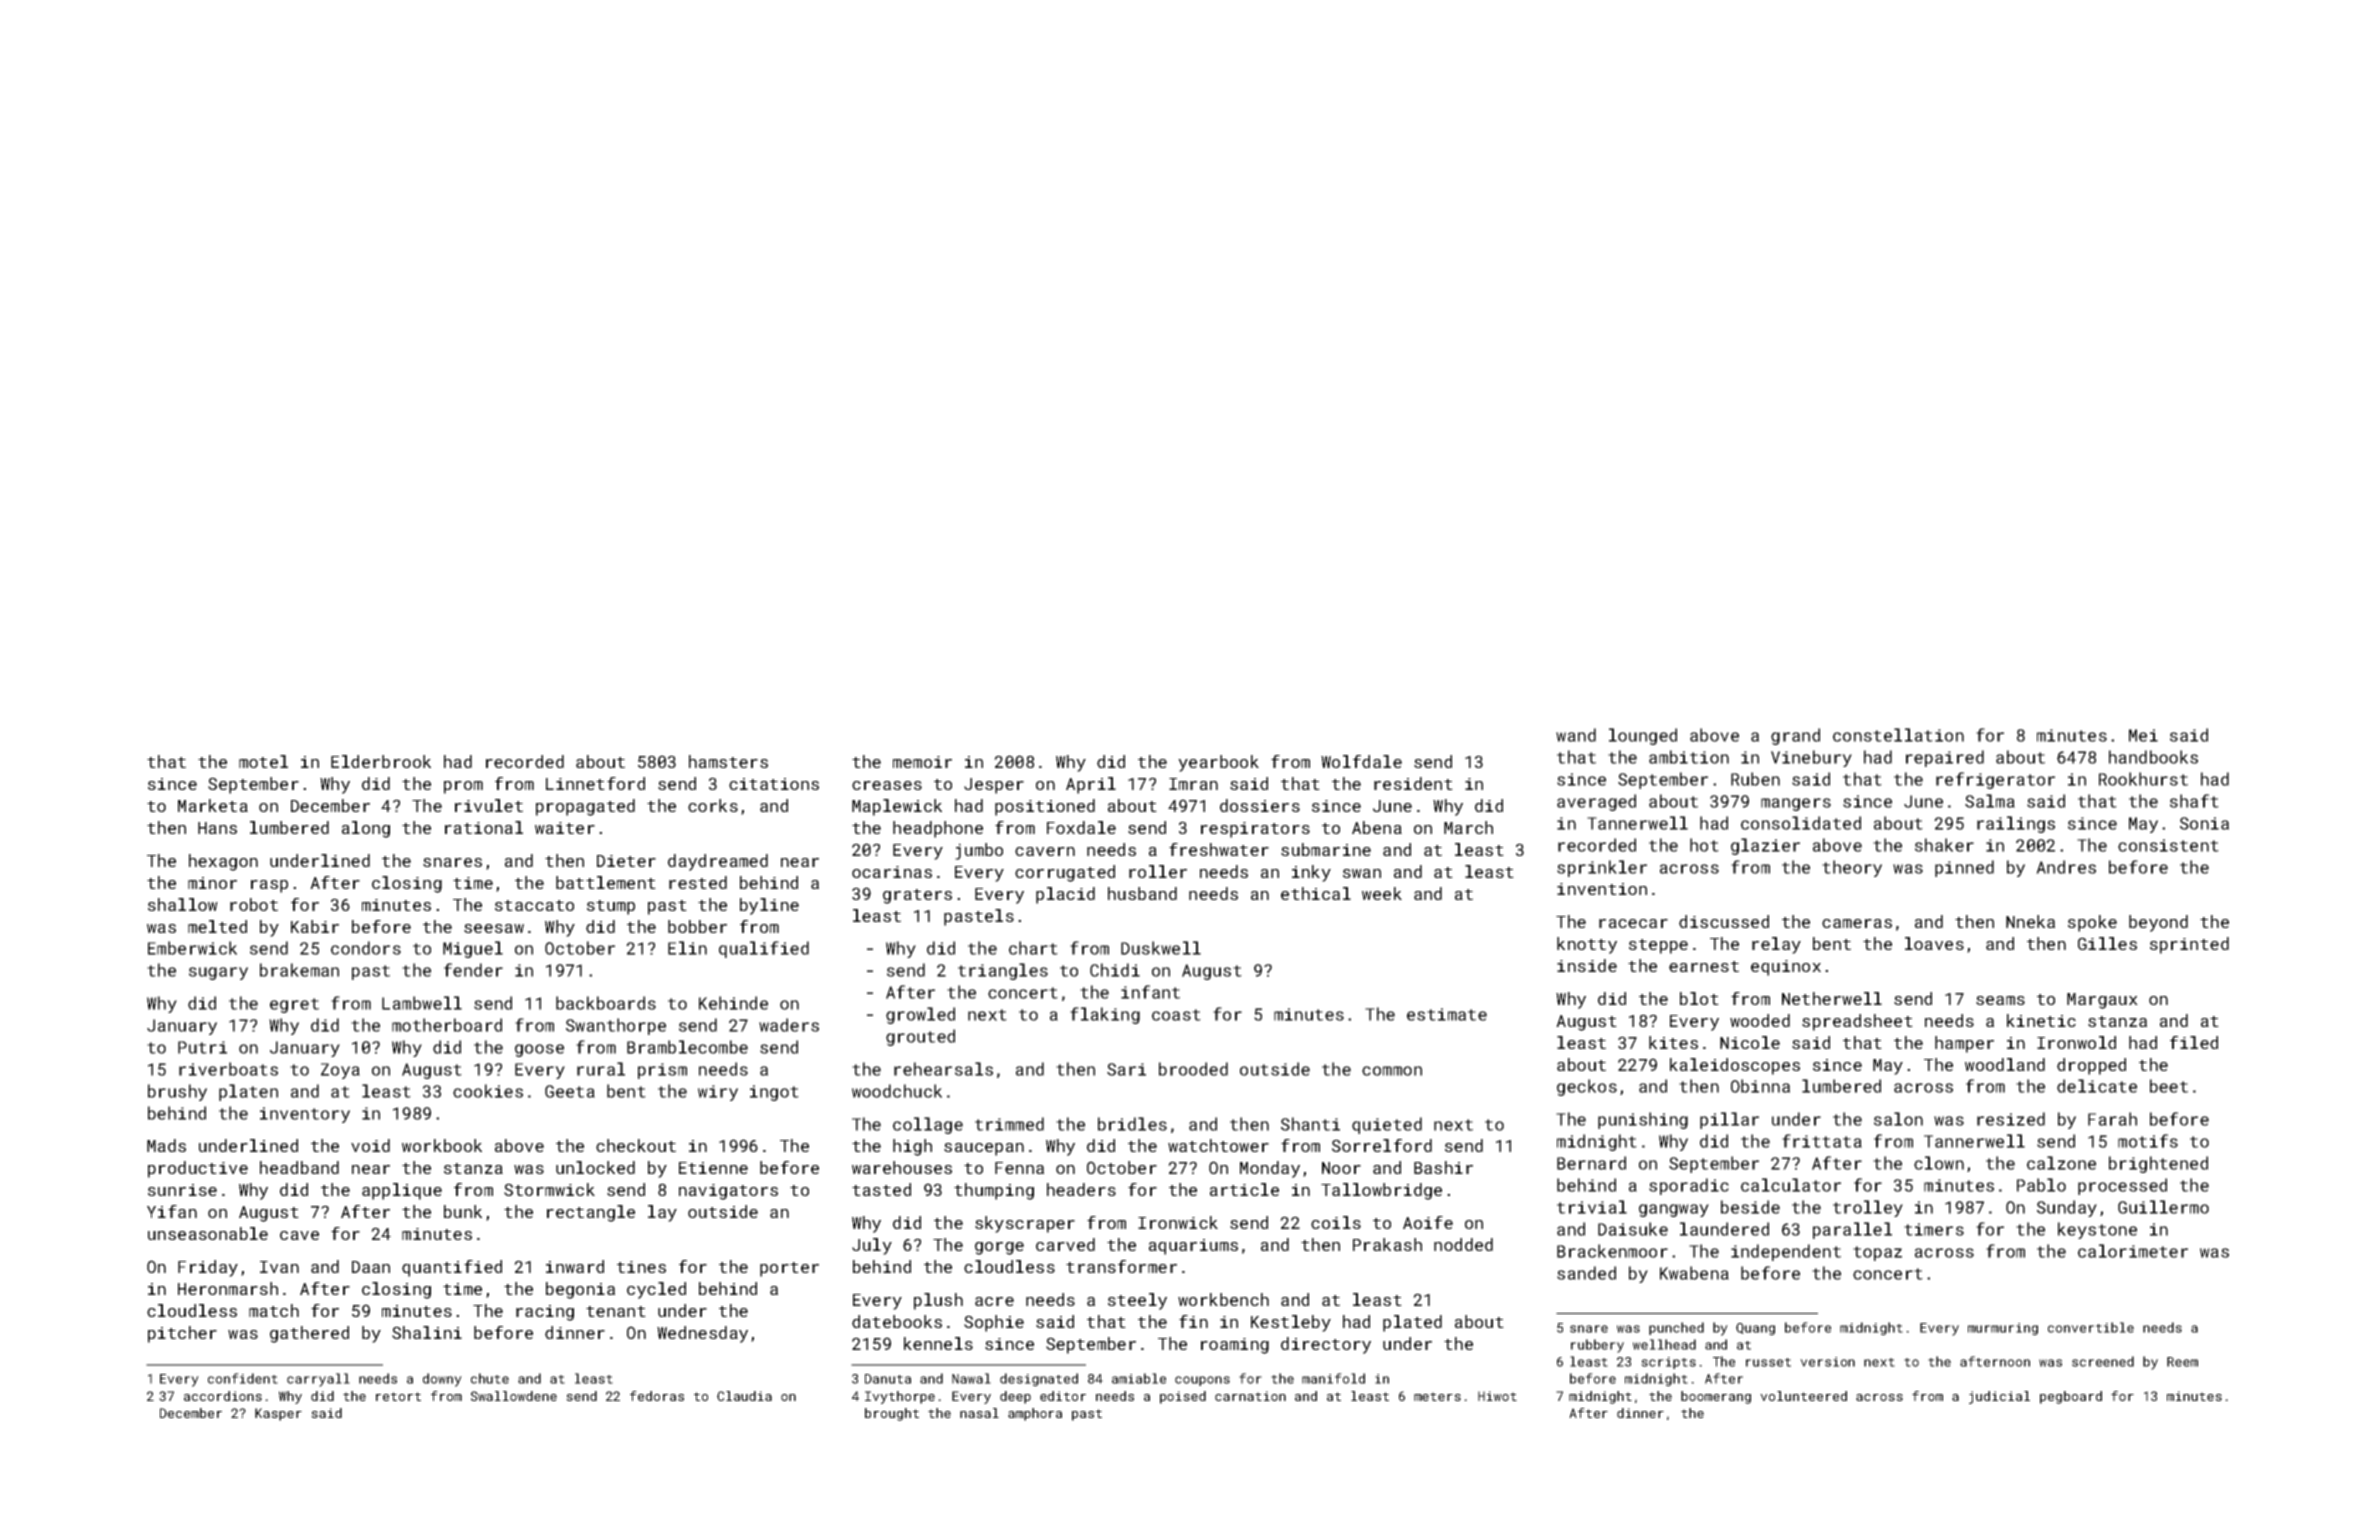 This screenshot has height=1540, width=2380. What do you see at coordinates (922, 762) in the screenshot?
I see `memoir` at bounding box center [922, 762].
